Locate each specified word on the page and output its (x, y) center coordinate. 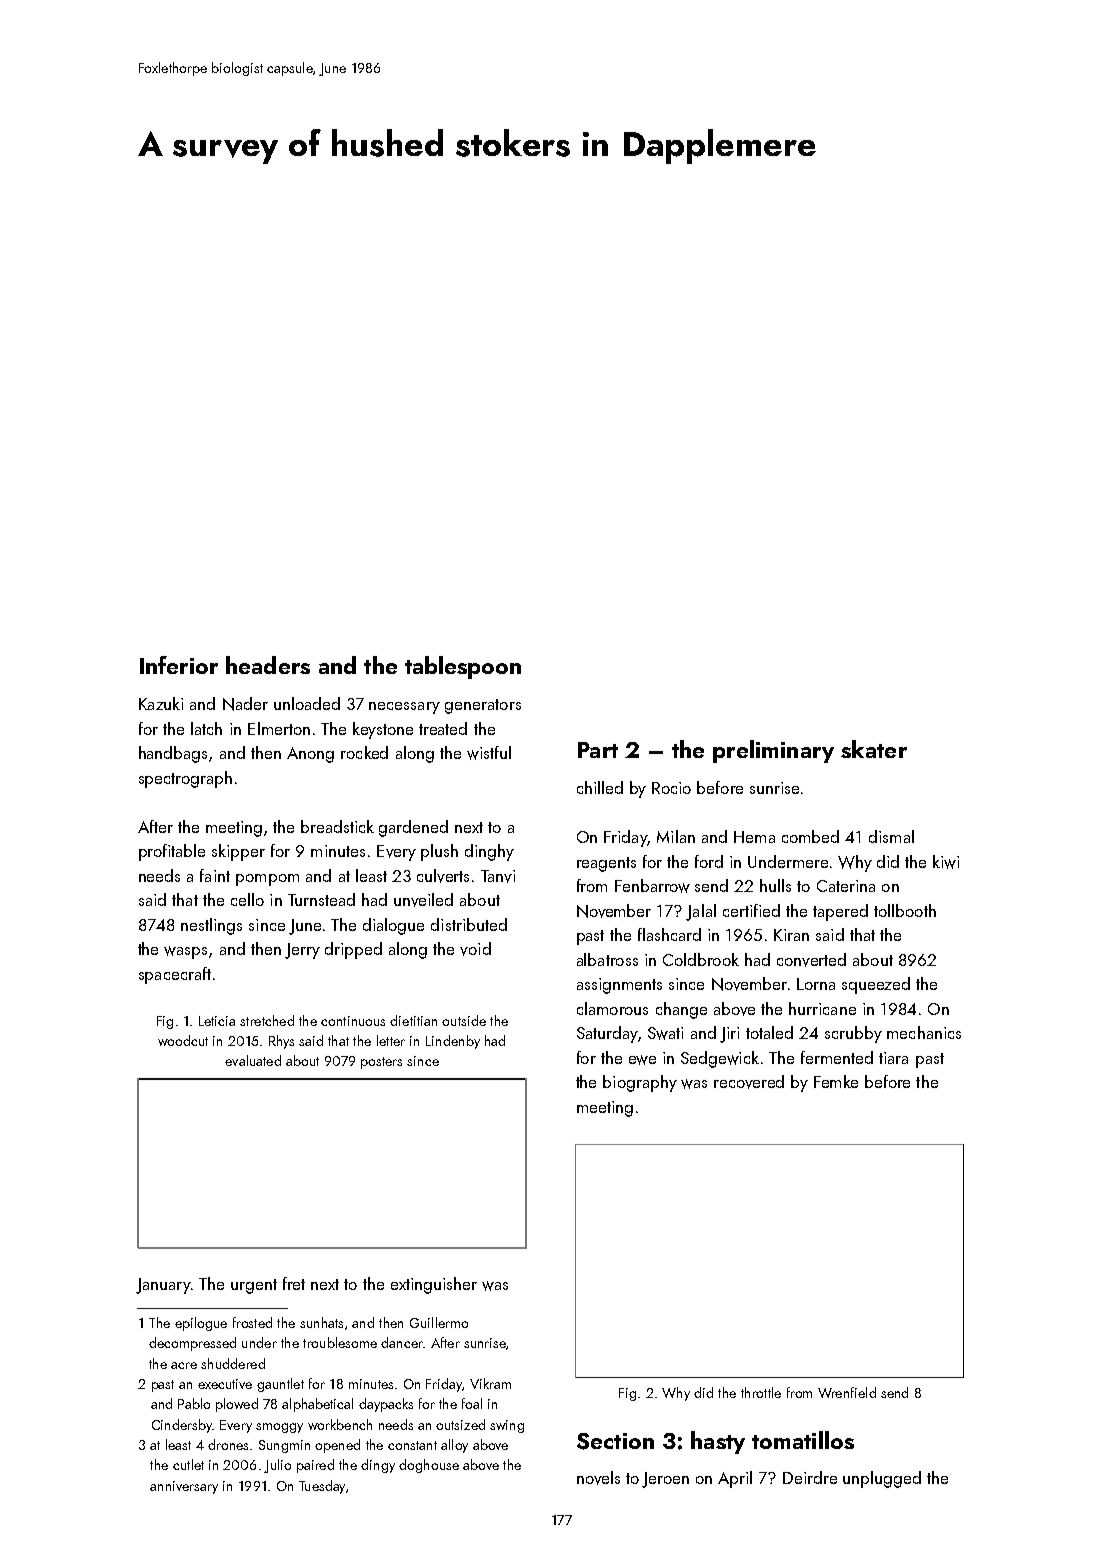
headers (268, 665)
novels (598, 1478)
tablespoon (463, 667)
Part (598, 750)
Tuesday (322, 1487)
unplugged (882, 1479)
